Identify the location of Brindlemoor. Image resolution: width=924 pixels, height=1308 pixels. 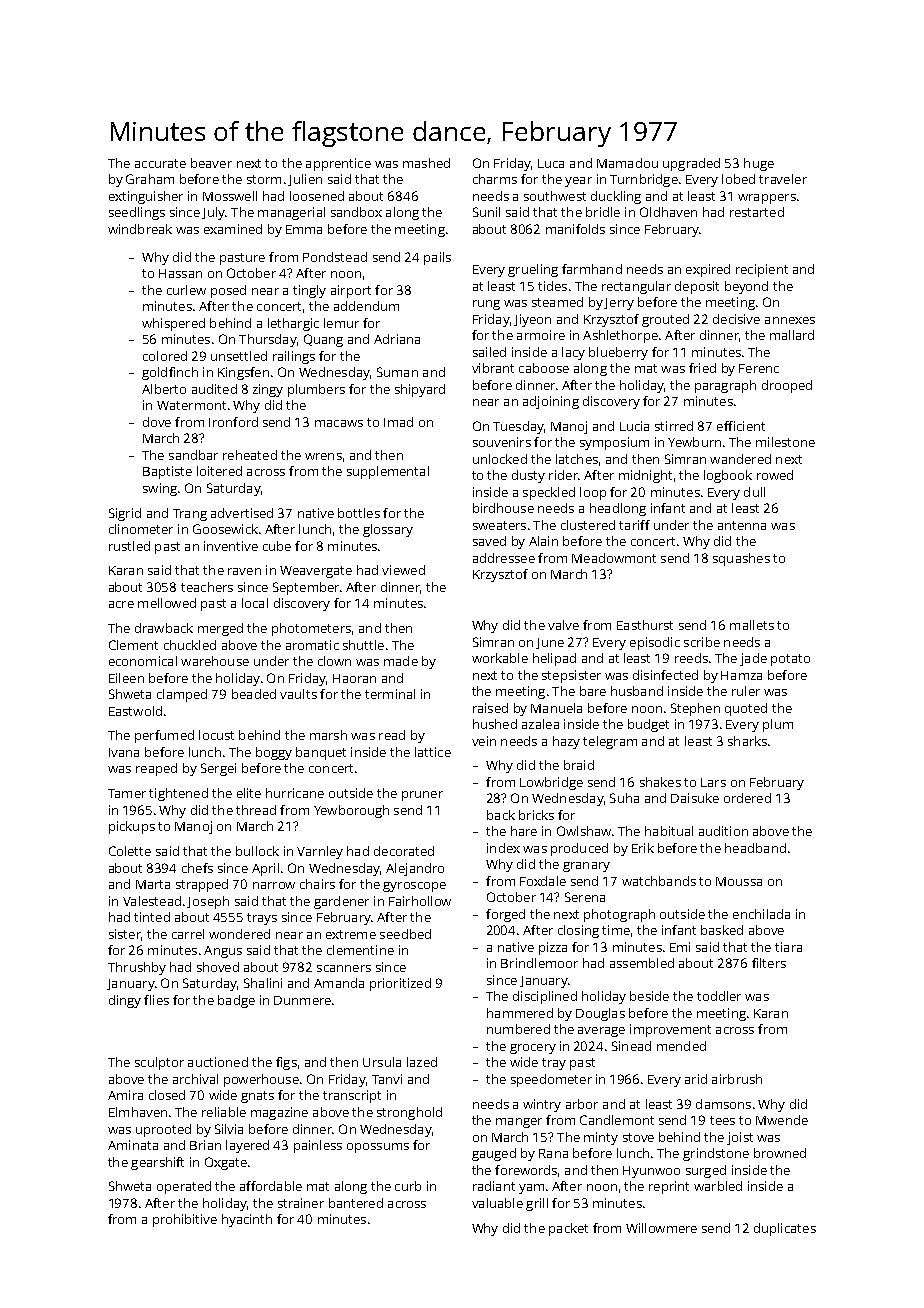
(539, 963).
